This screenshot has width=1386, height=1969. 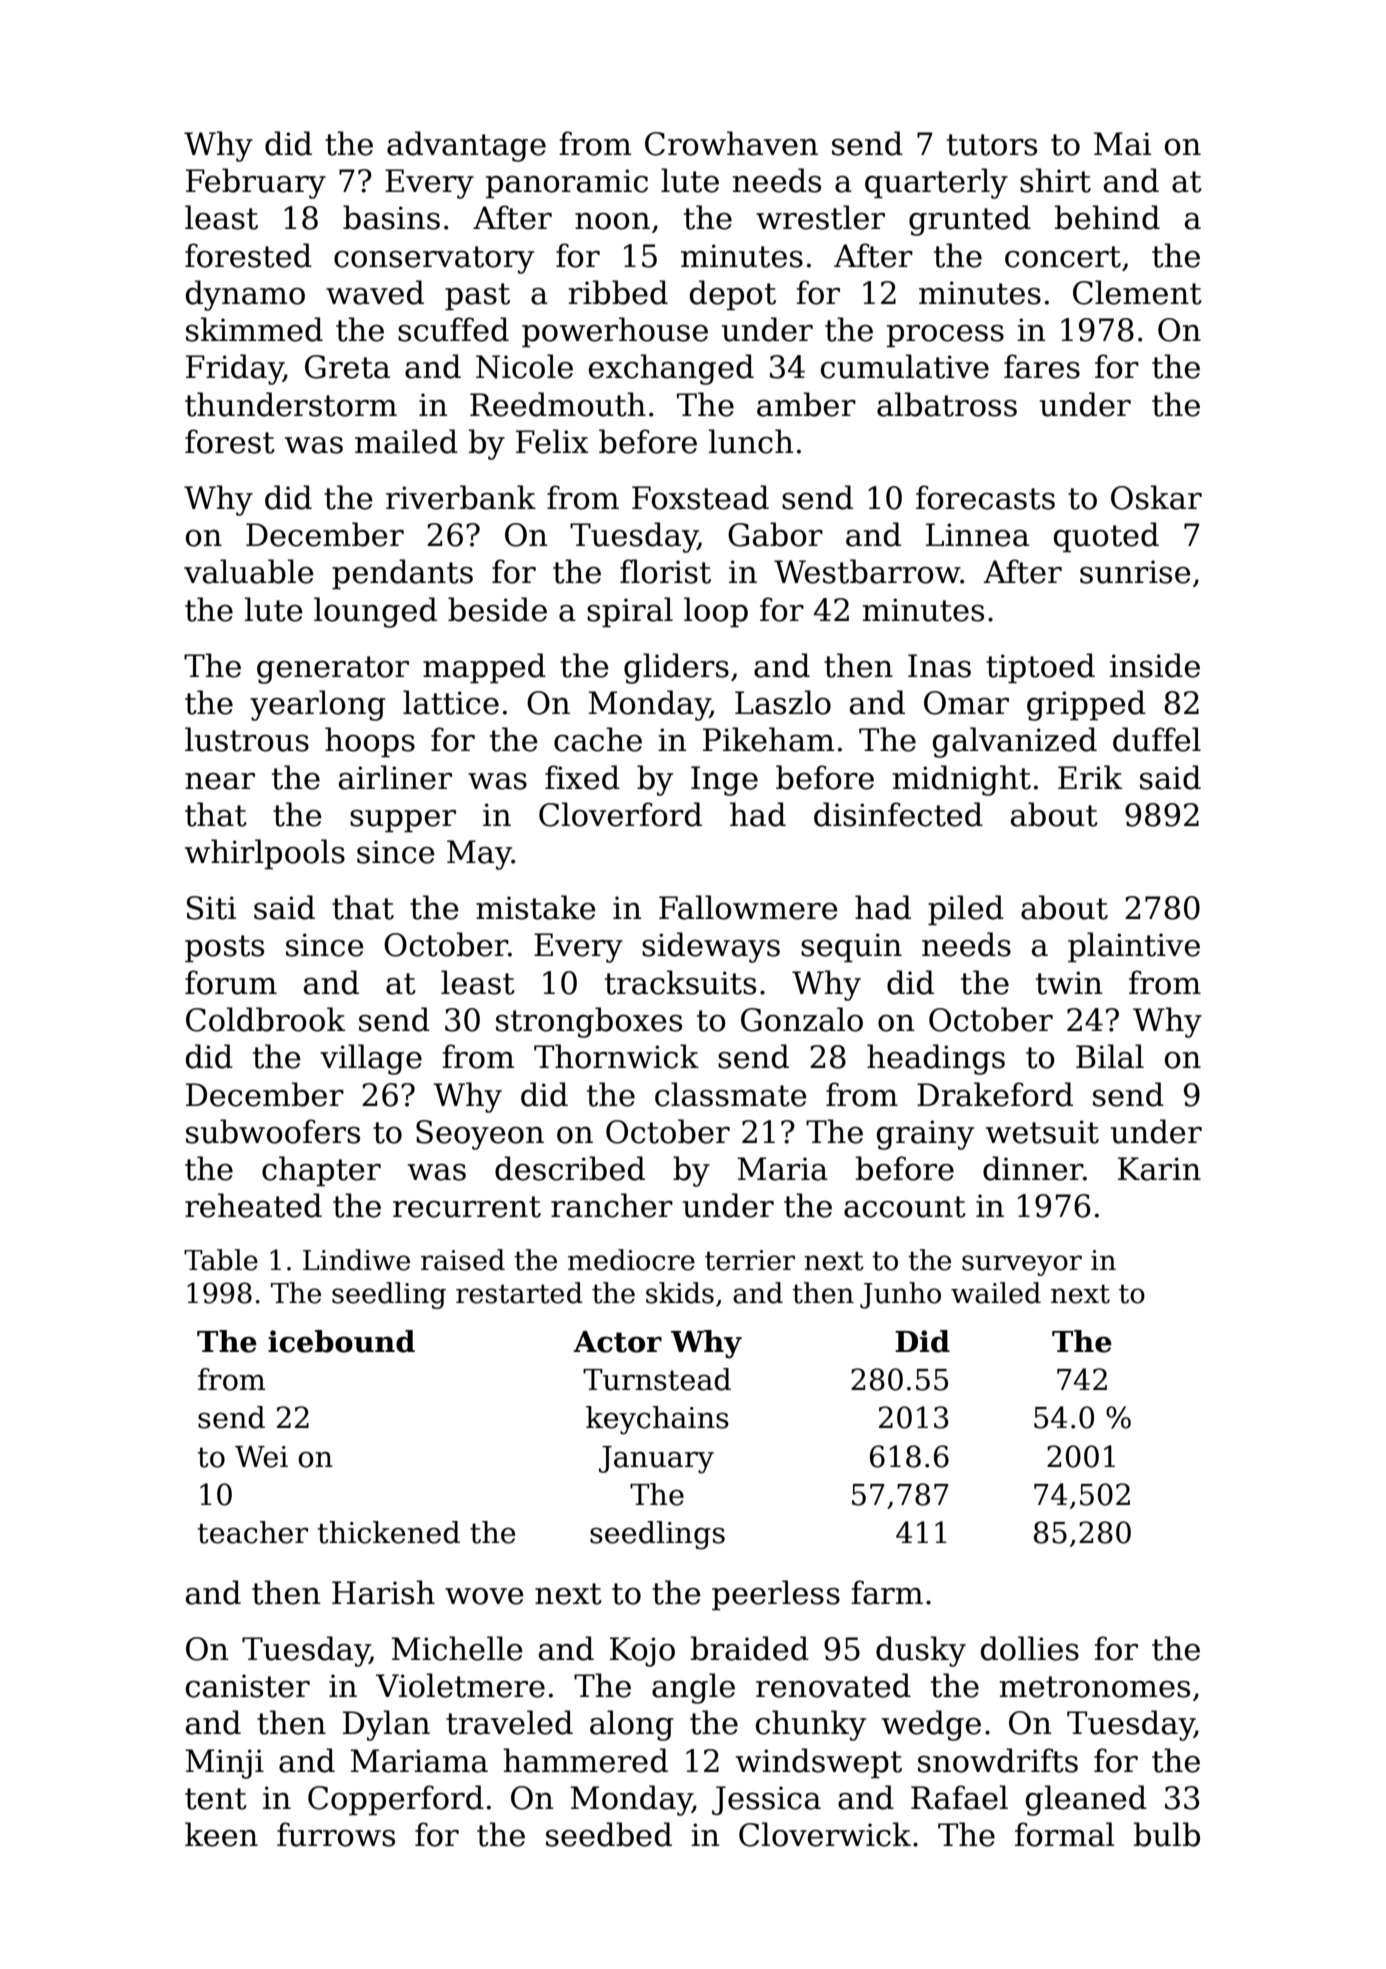 I want to click on valuable, so click(x=249, y=571).
